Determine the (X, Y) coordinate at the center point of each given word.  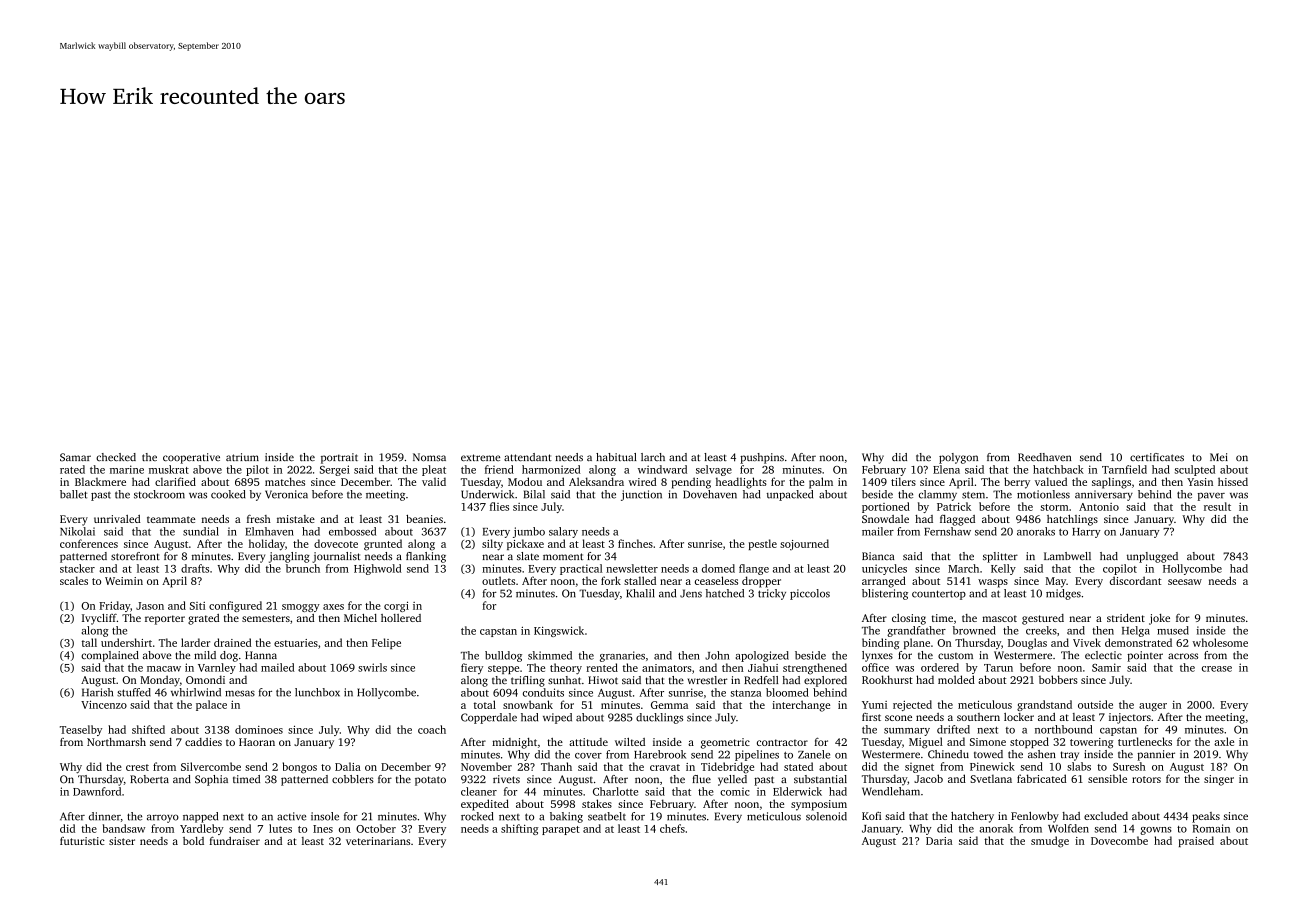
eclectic (1103, 655)
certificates (1157, 457)
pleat (434, 470)
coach (432, 729)
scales (74, 580)
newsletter (632, 568)
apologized (762, 656)
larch (653, 457)
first (871, 717)
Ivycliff (99, 619)
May (1056, 582)
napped (200, 817)
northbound (1064, 729)
